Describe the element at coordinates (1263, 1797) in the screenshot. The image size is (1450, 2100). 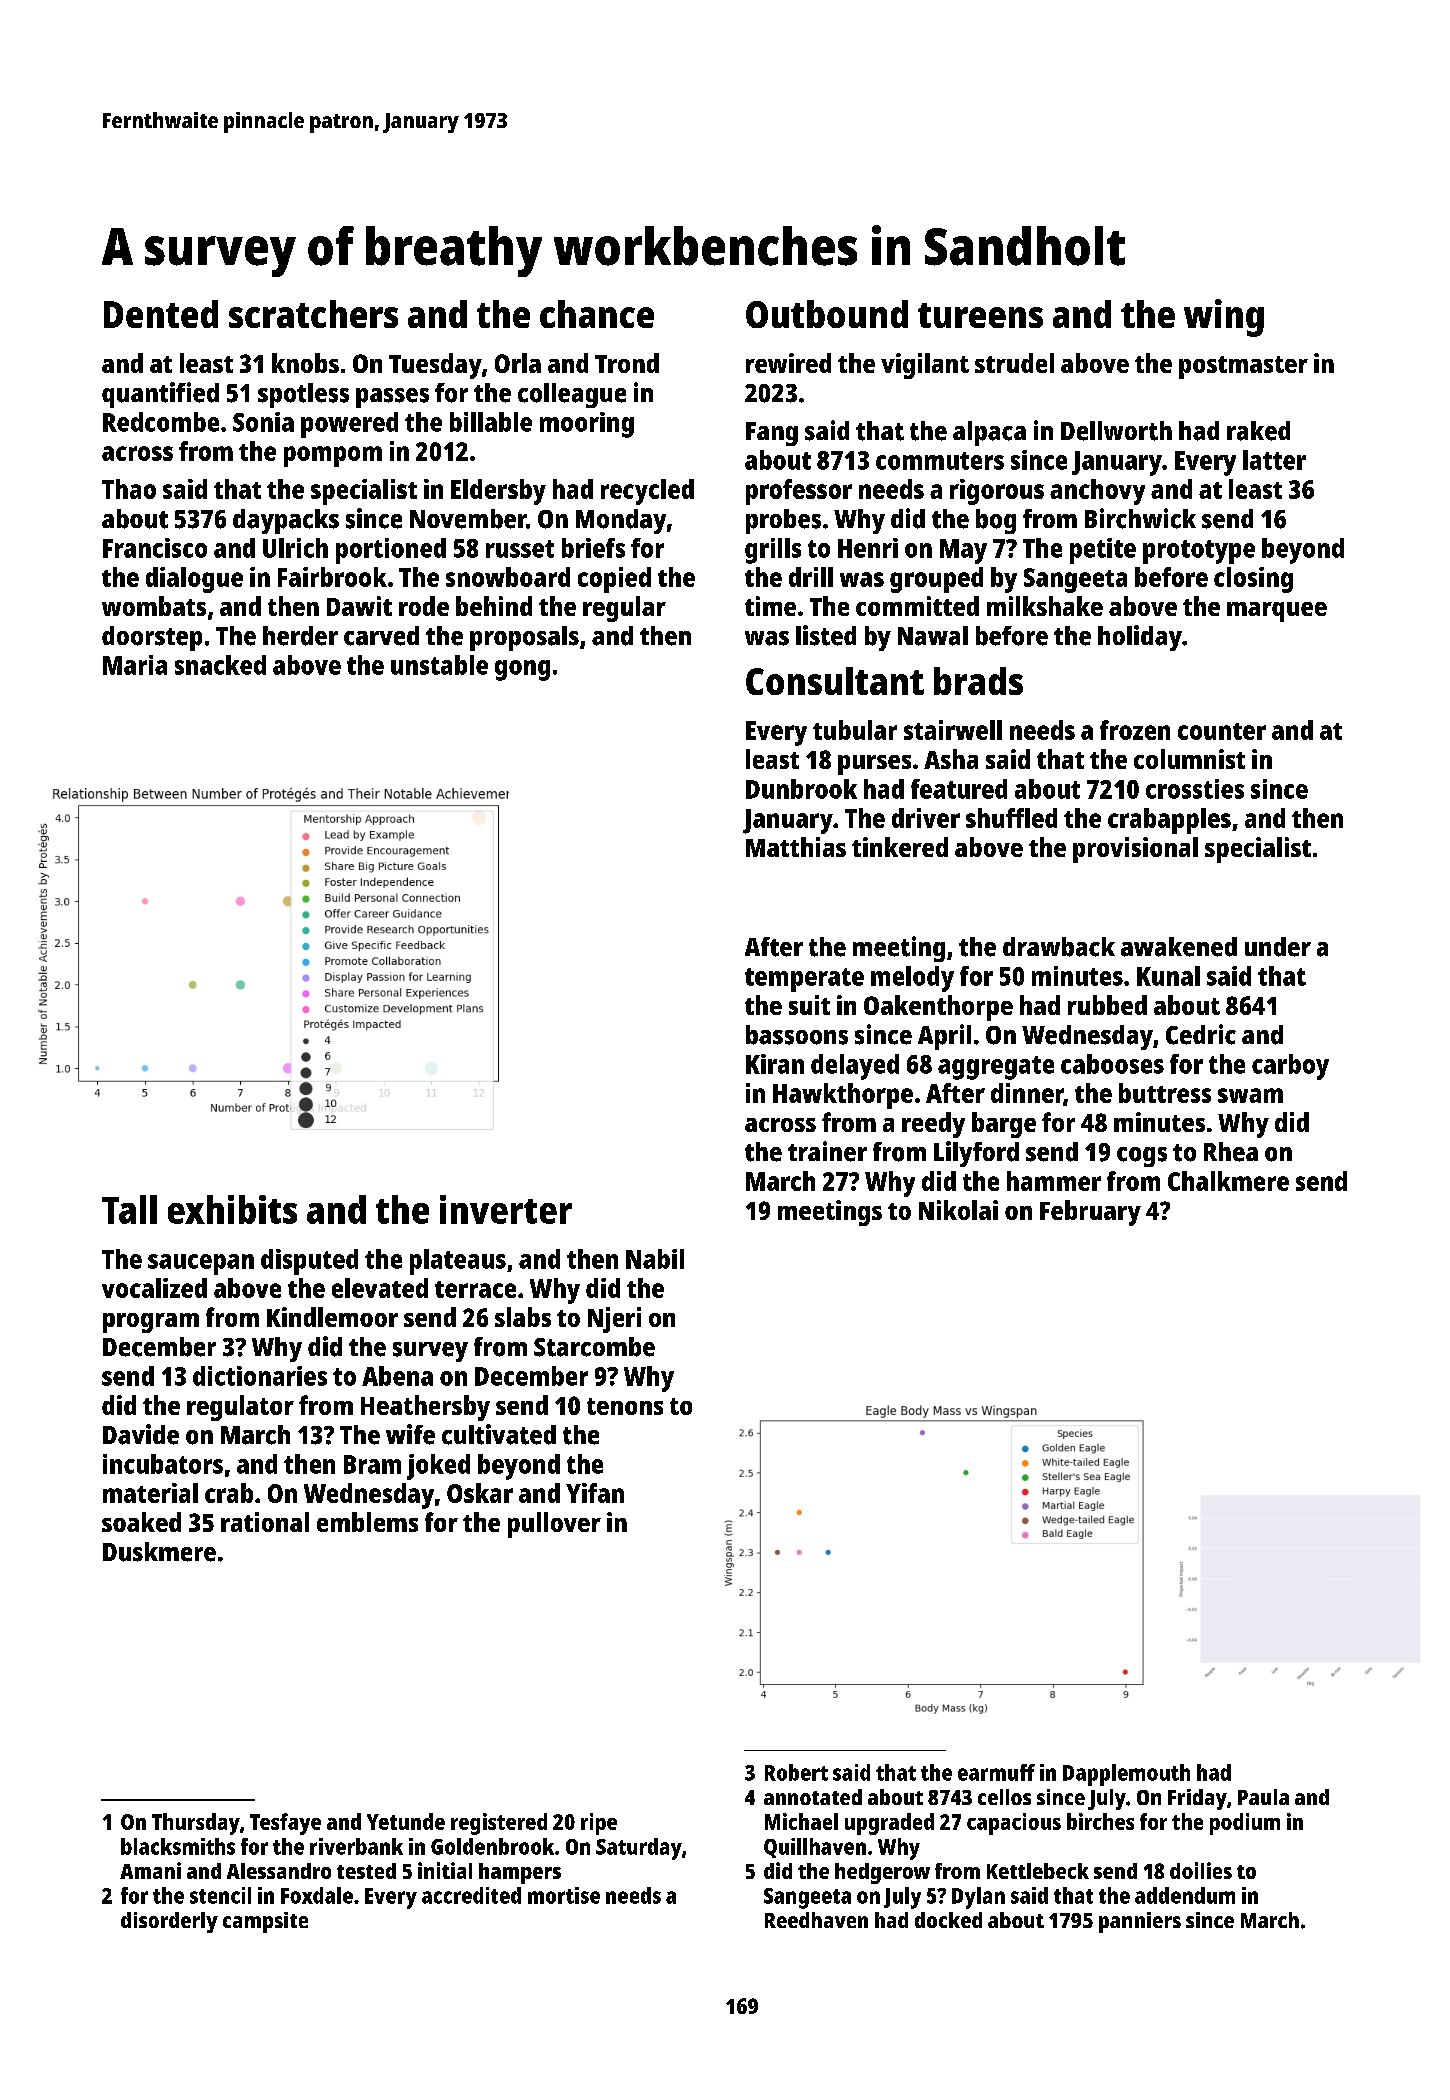
I see `Paula` at that location.
